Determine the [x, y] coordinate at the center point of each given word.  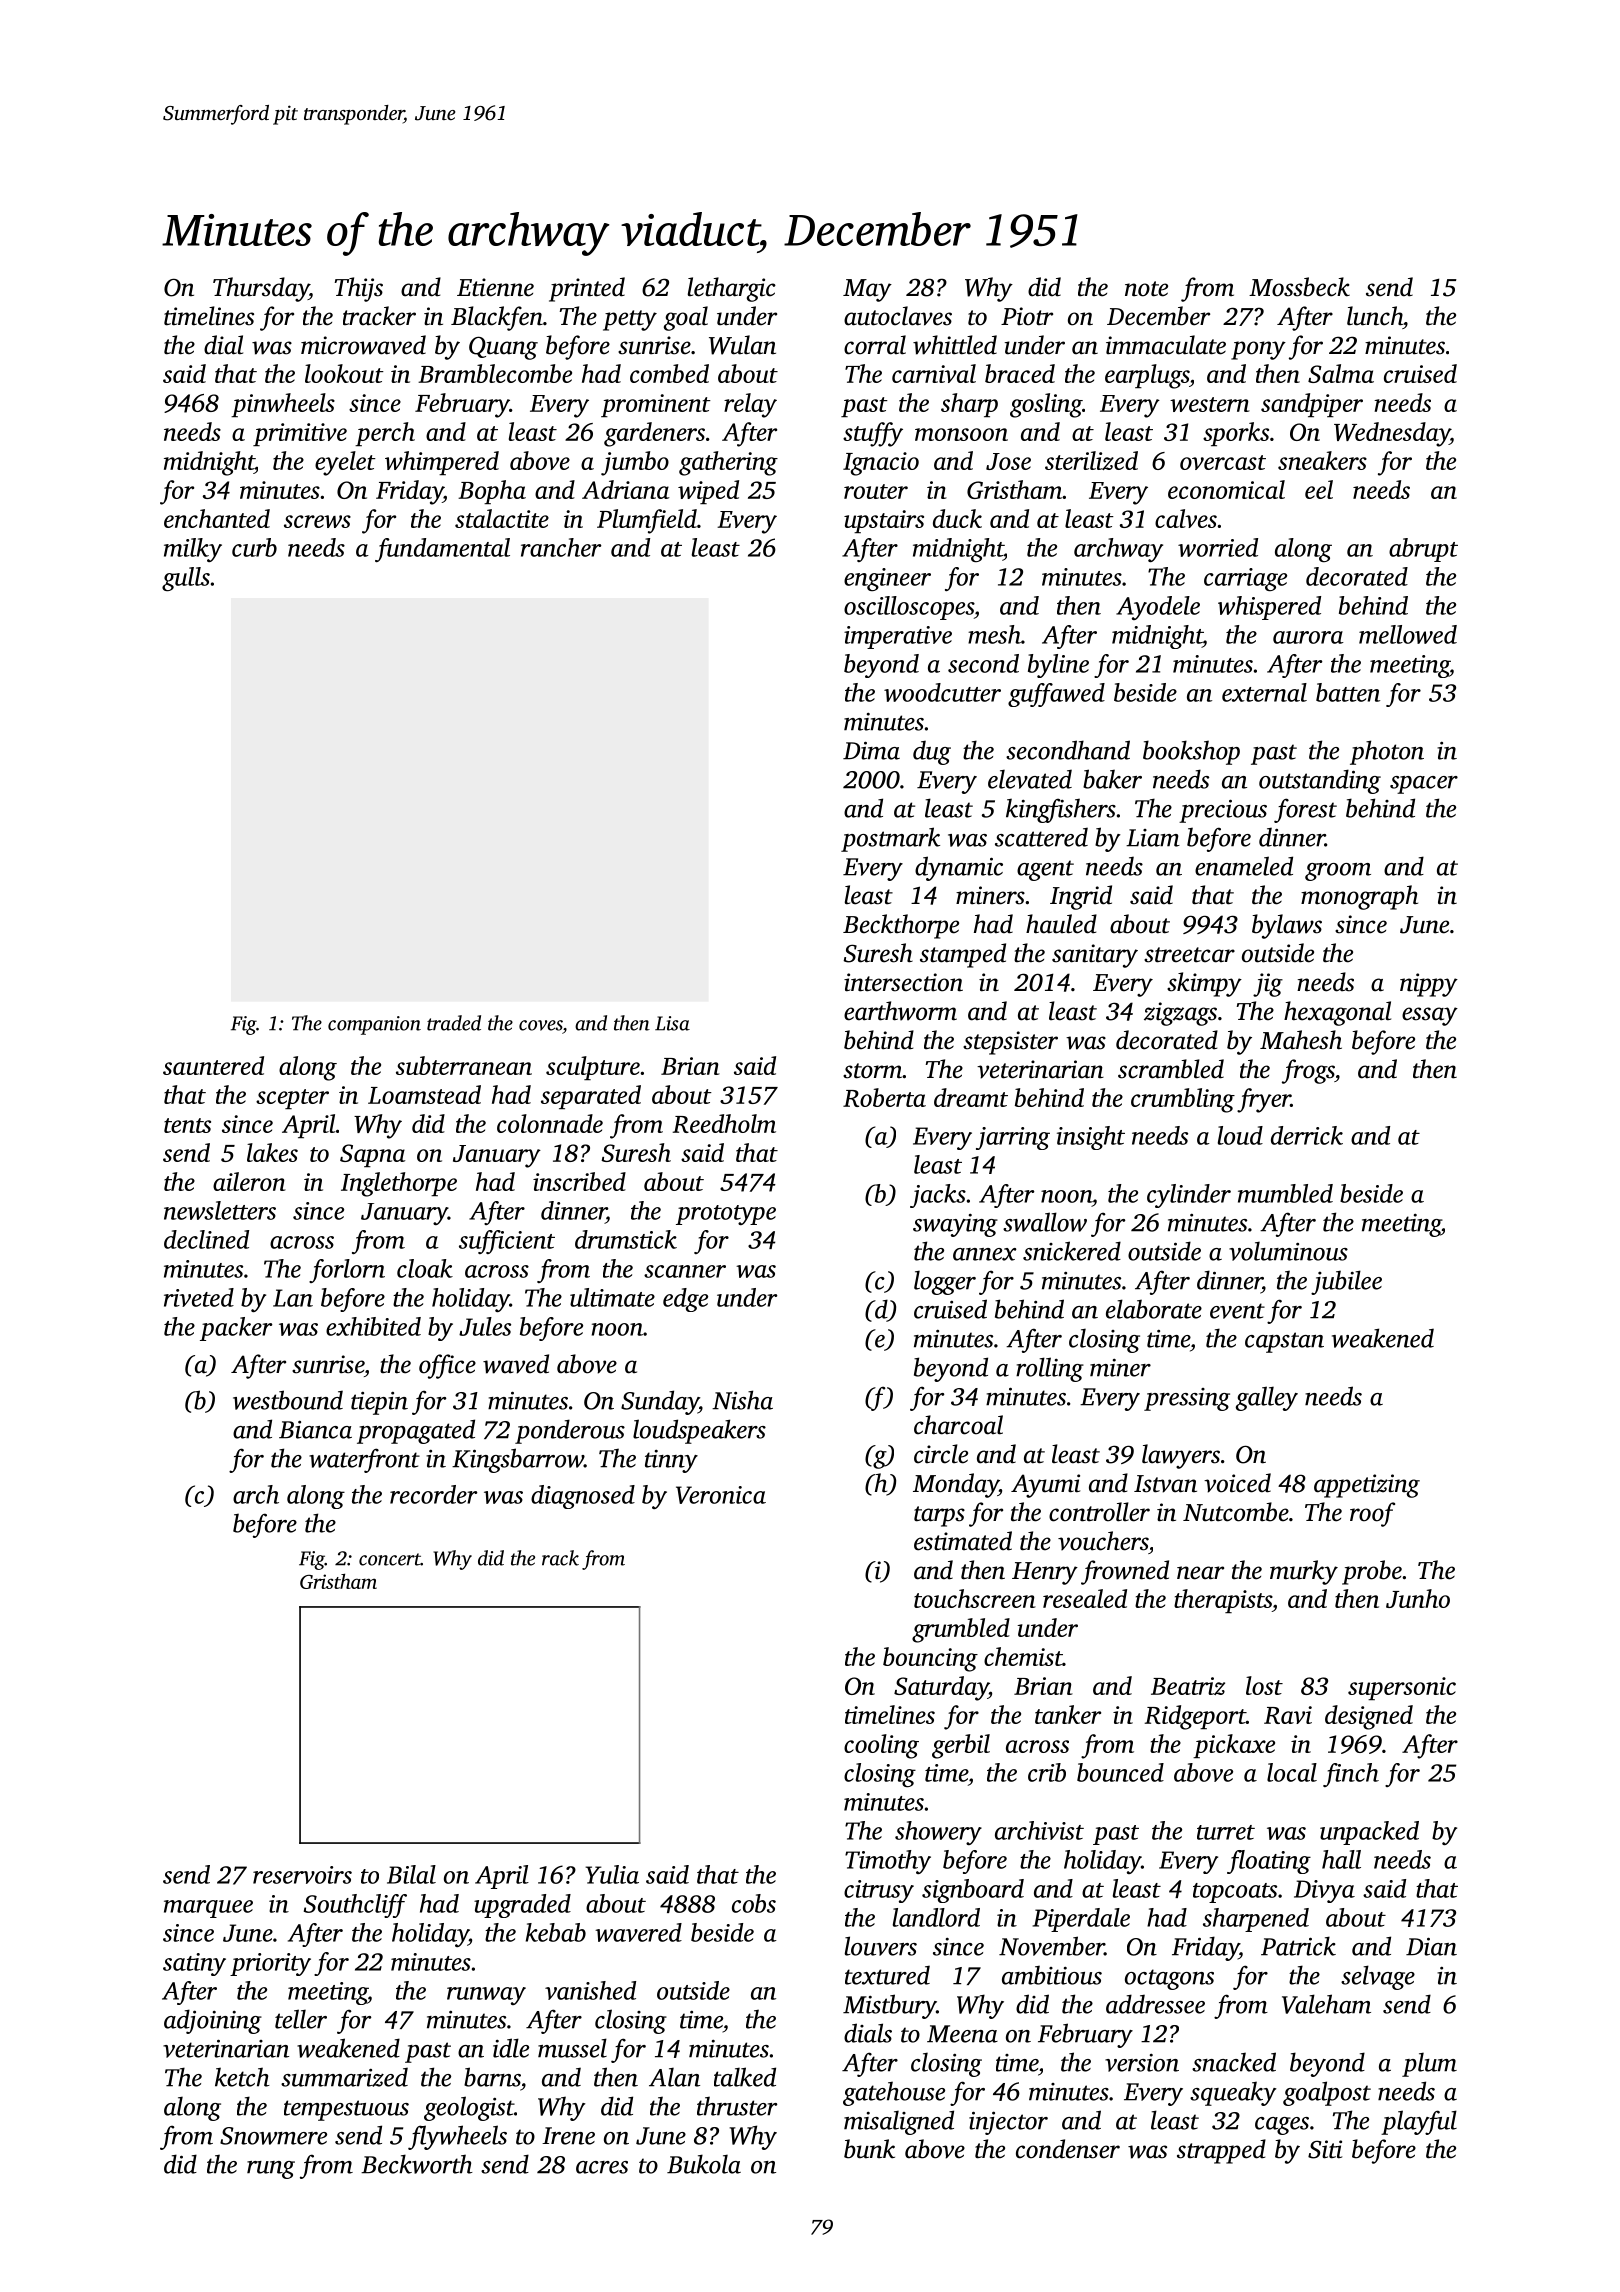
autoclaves [898, 316]
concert [390, 1559]
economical [1226, 489]
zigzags [1180, 1014]
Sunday [660, 1402]
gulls [186, 579]
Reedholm [724, 1123]
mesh [994, 634]
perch [385, 434]
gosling [1046, 405]
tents [187, 1125]
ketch [242, 2077]
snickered [1072, 1251]
